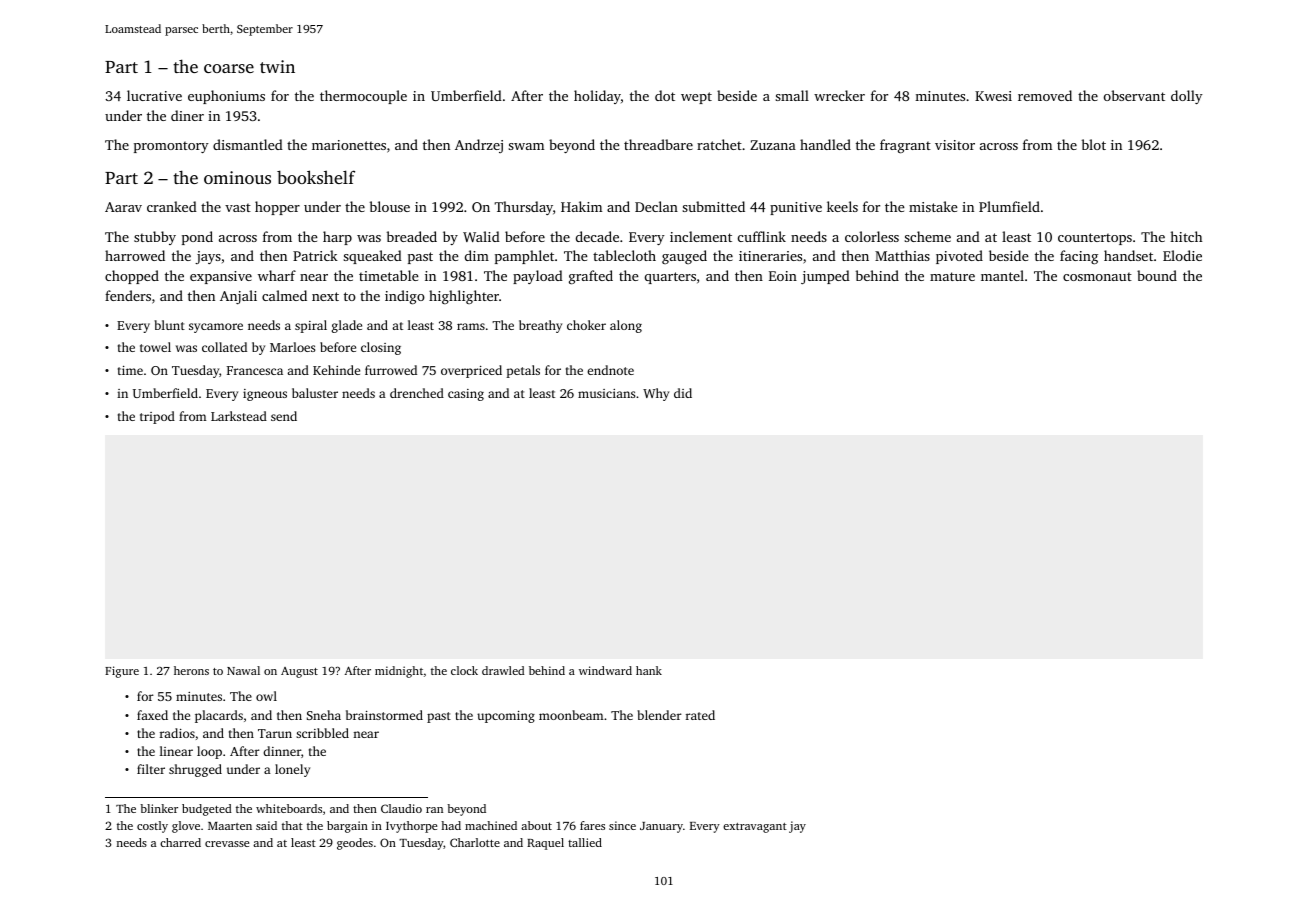 This page has height=924, width=1308. What do you see at coordinates (152, 715) in the page?
I see `faxed` at bounding box center [152, 715].
